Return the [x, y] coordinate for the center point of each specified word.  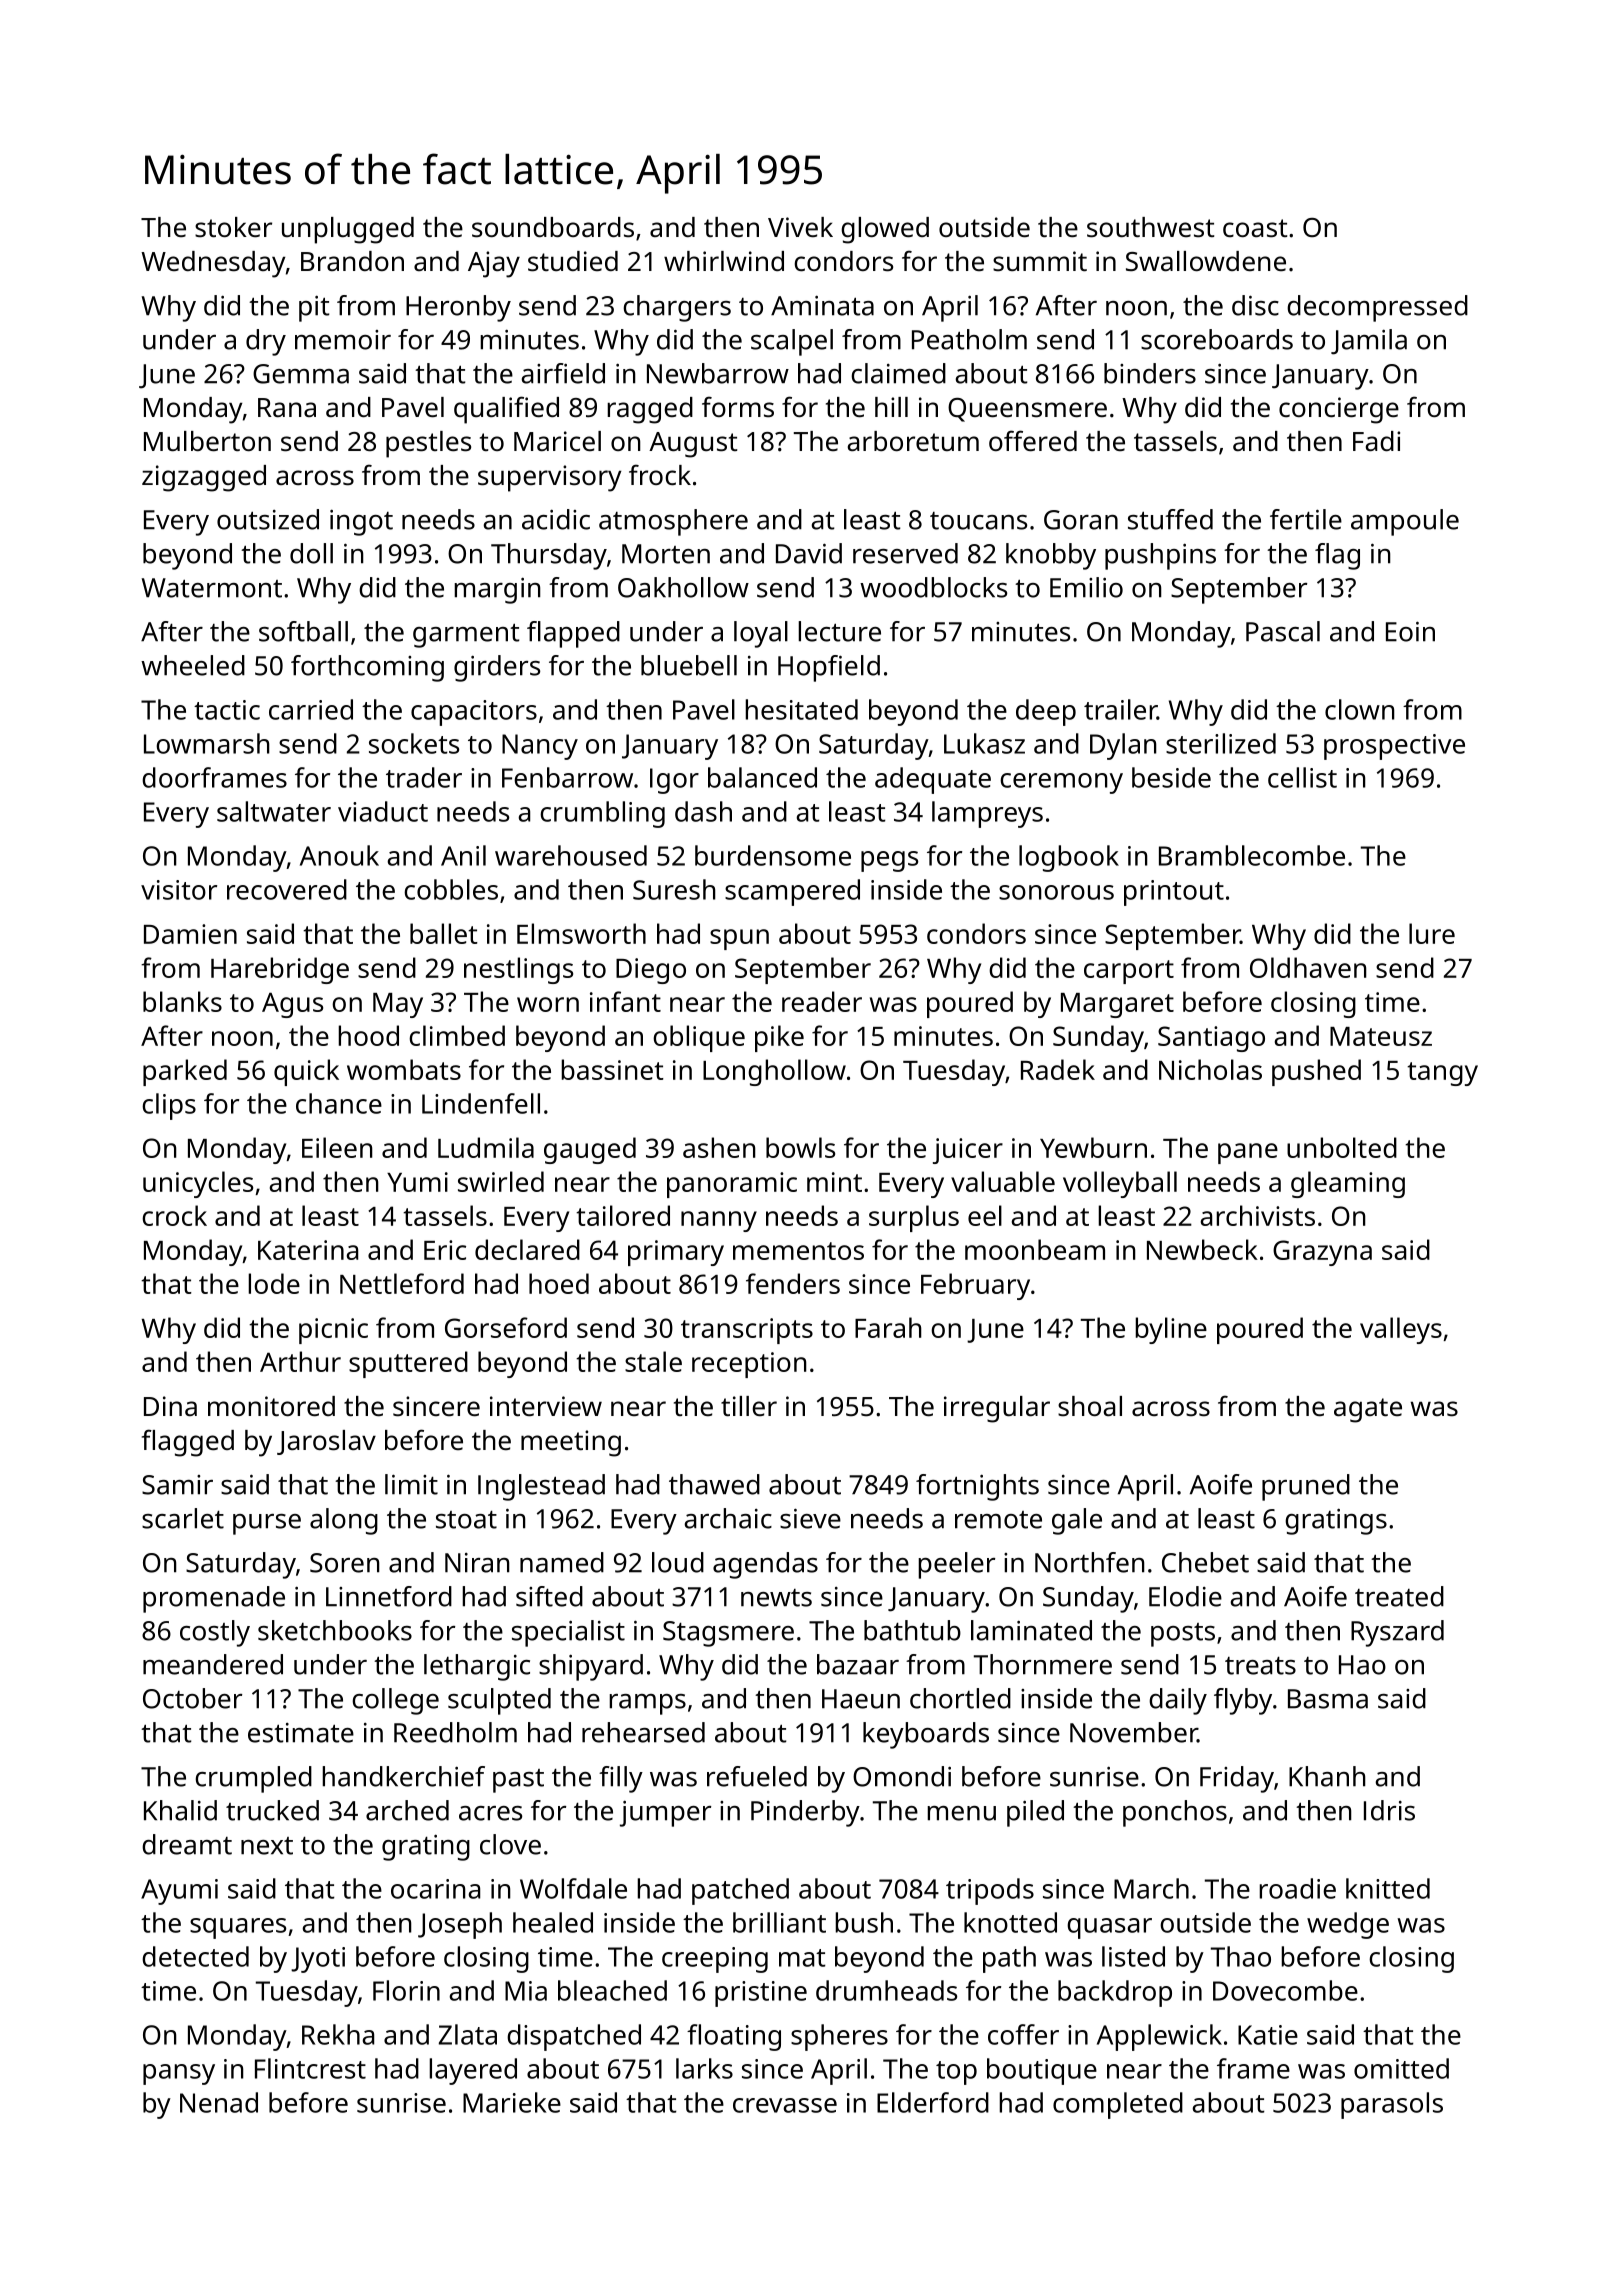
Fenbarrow [567, 777]
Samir [177, 1485]
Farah [888, 1327]
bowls [800, 1147]
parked [185, 1072]
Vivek [800, 227]
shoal [1090, 1406]
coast [1255, 228]
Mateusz [1381, 1036]
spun [739, 939]
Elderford [933, 2102]
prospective [1394, 747]
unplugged [348, 230]
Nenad [219, 2102]
